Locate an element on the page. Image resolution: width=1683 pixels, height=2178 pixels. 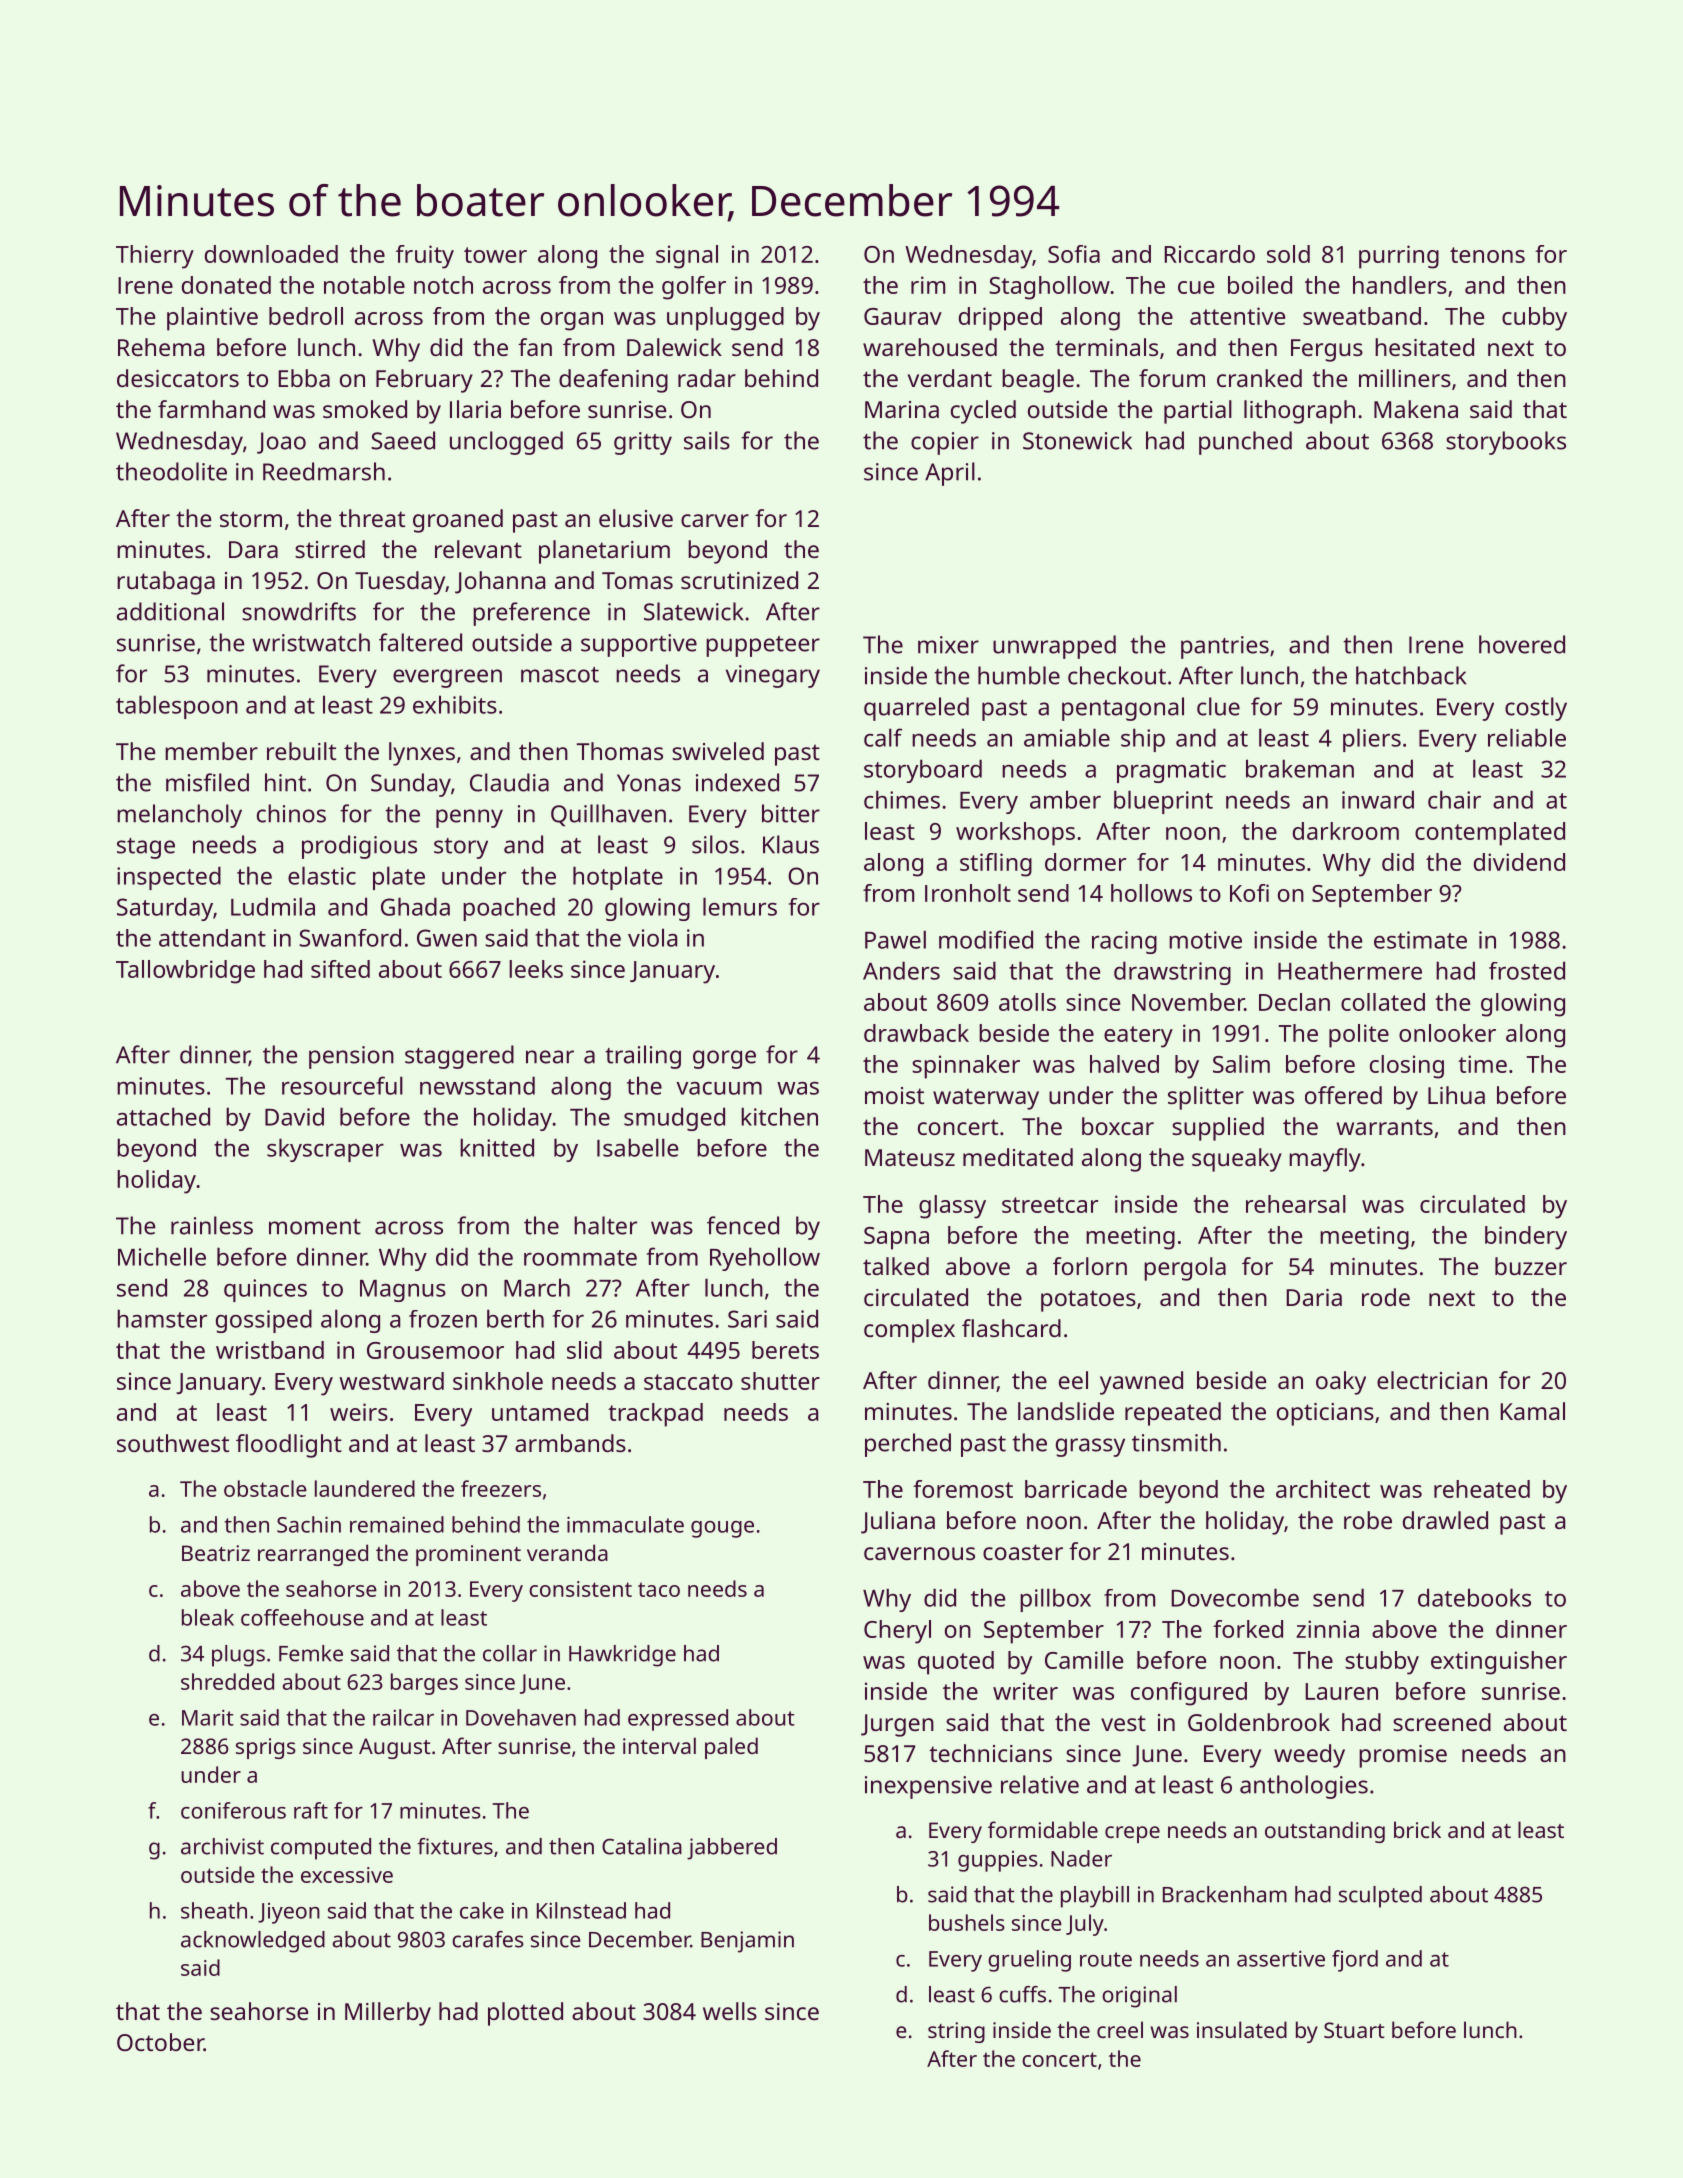
silos is located at coordinates (715, 844).
